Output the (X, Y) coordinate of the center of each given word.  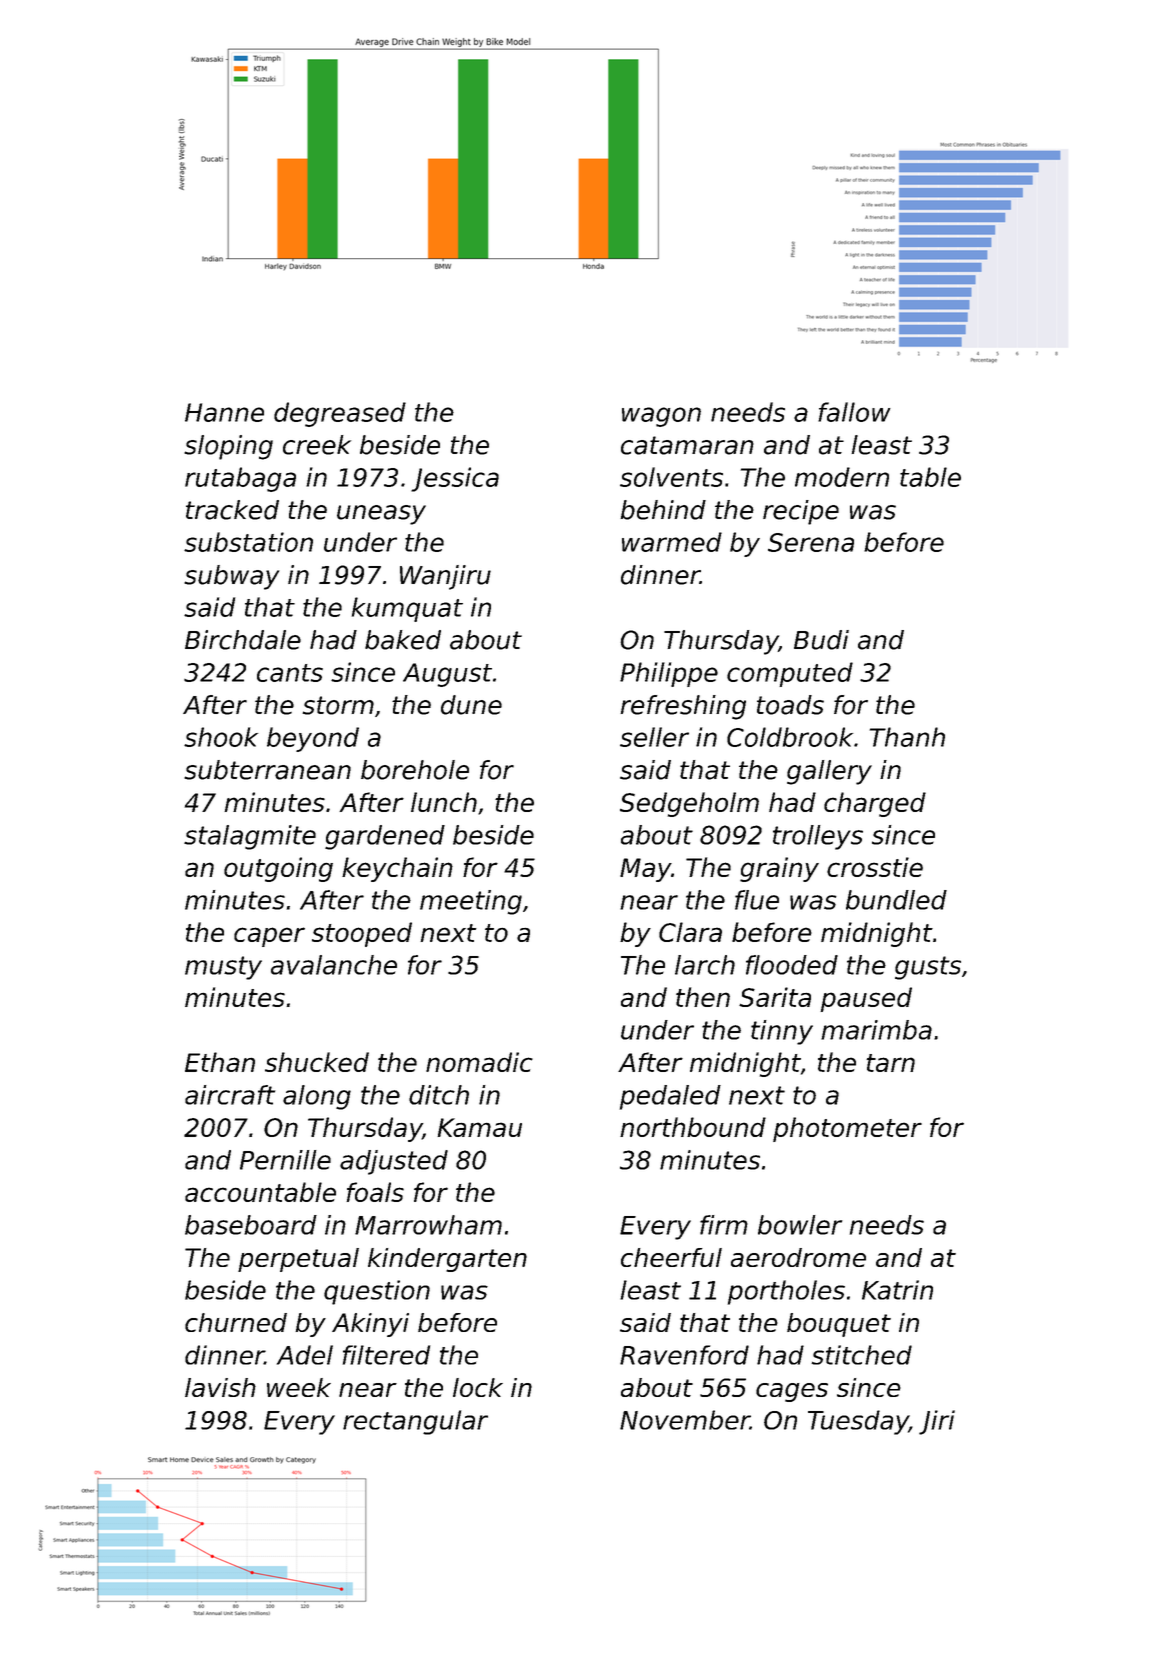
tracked (232, 510)
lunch (444, 802)
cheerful (671, 1257)
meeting (471, 902)
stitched (862, 1355)
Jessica (455, 479)
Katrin (897, 1290)
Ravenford (684, 1355)
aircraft (230, 1095)
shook (221, 737)
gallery (829, 772)
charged (875, 804)
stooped (362, 934)
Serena (811, 542)
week (299, 1387)
